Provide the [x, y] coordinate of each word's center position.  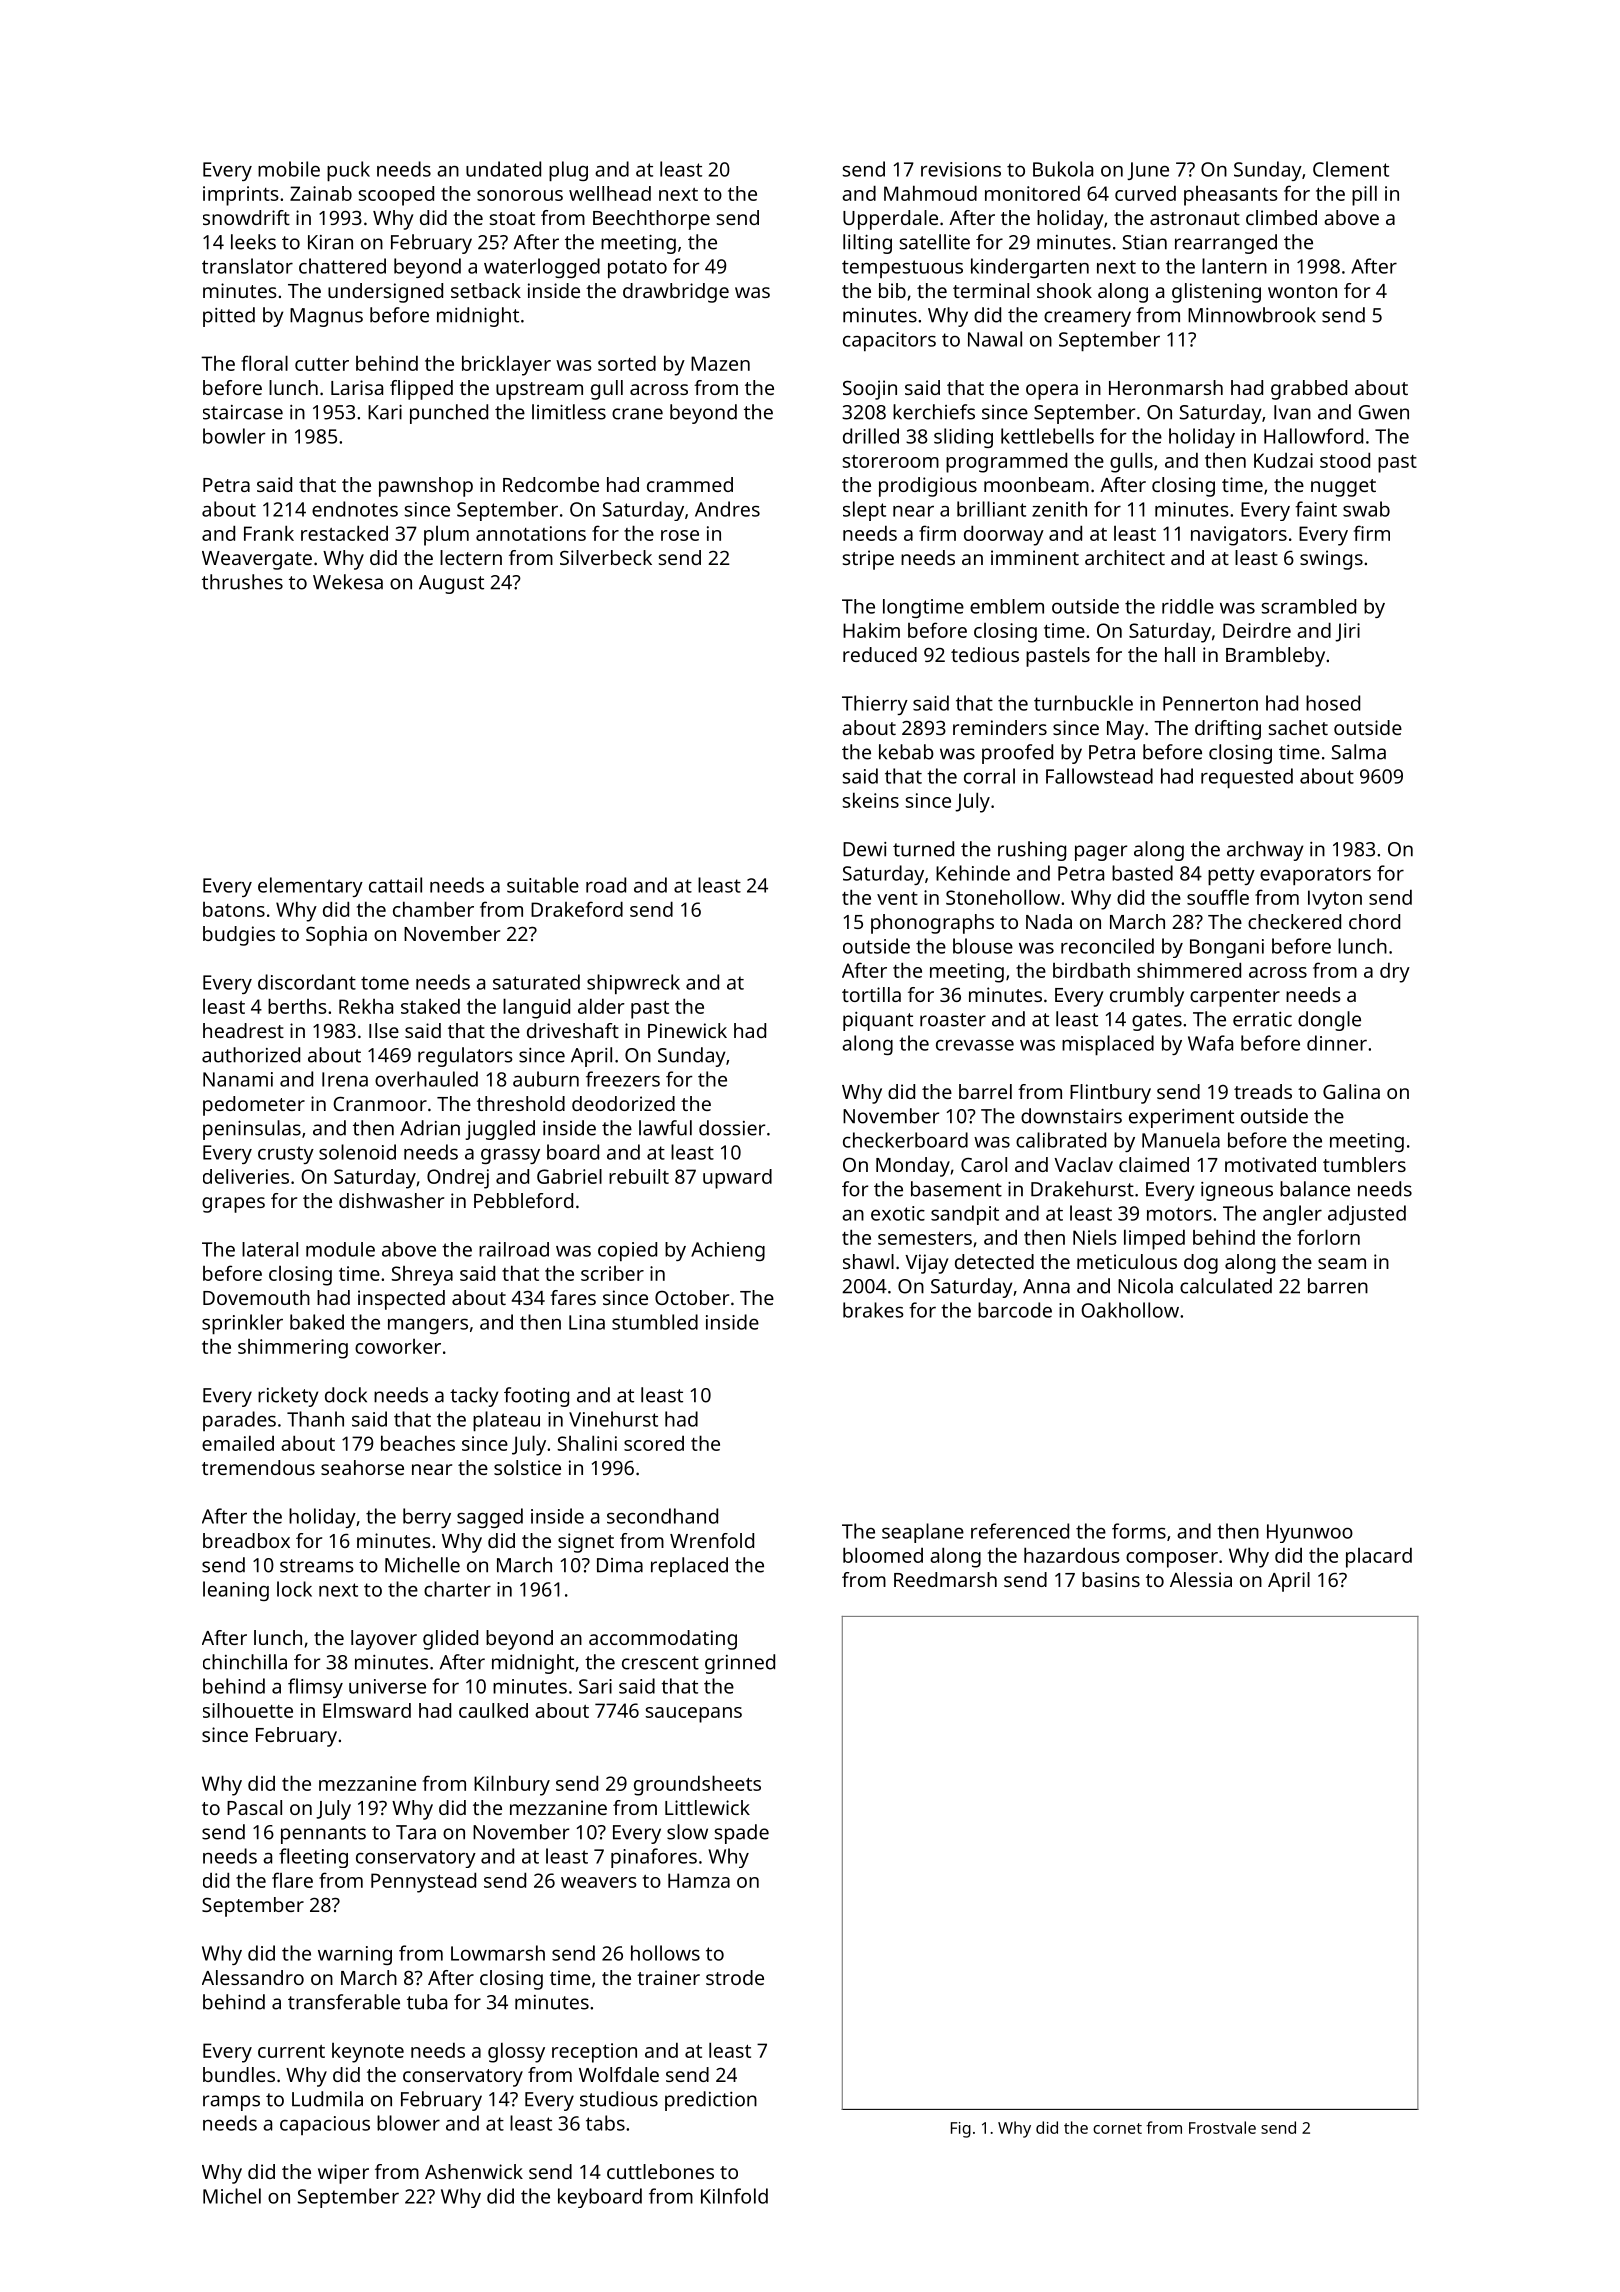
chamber [433, 909]
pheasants [1231, 196]
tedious [985, 654]
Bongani [1227, 948]
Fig [961, 2130]
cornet [1117, 2128]
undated [503, 169]
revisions [961, 169]
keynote [368, 2053]
